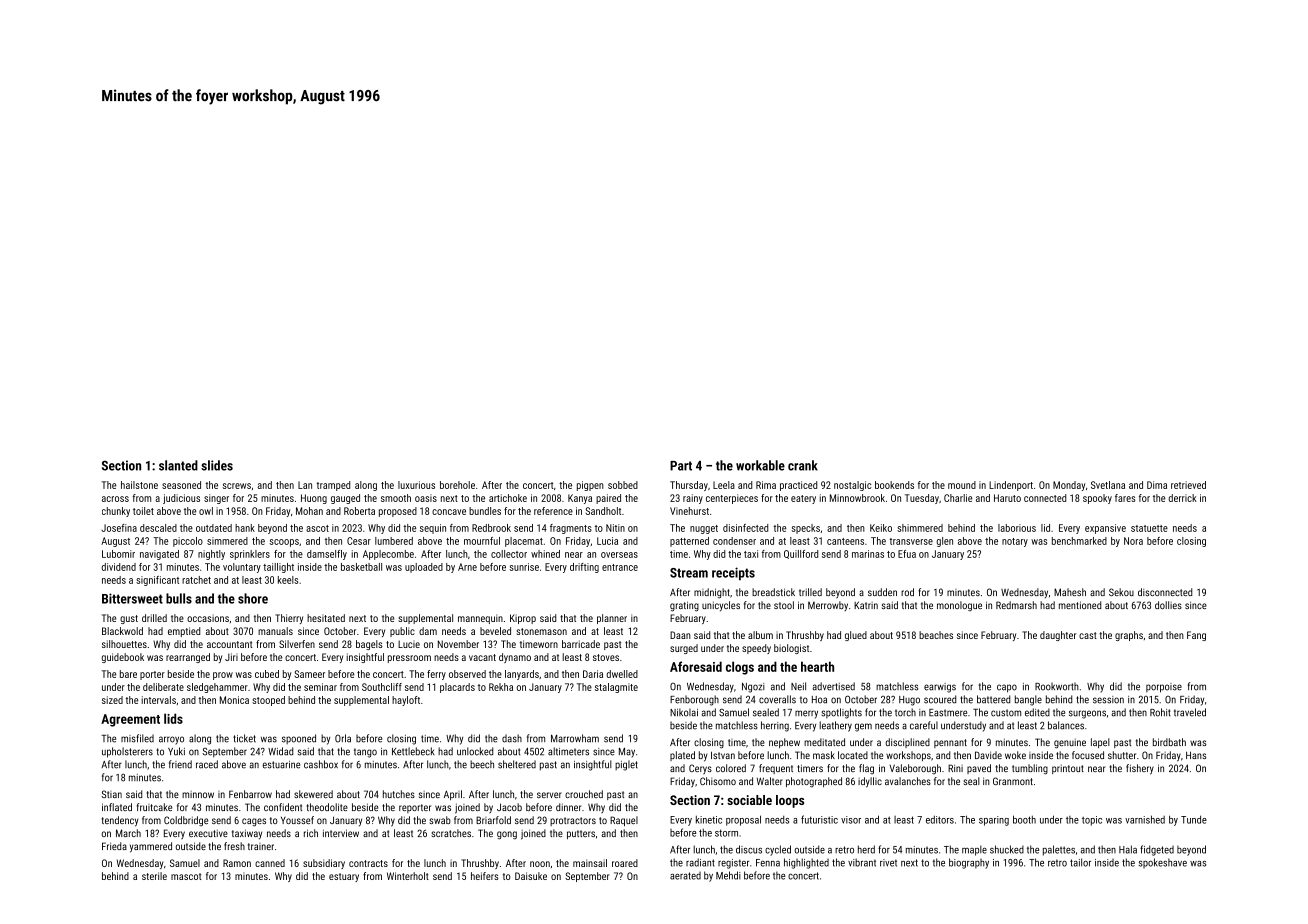 The width and height of the page is (1308, 924). What do you see at coordinates (803, 465) in the page?
I see `crank` at bounding box center [803, 465].
